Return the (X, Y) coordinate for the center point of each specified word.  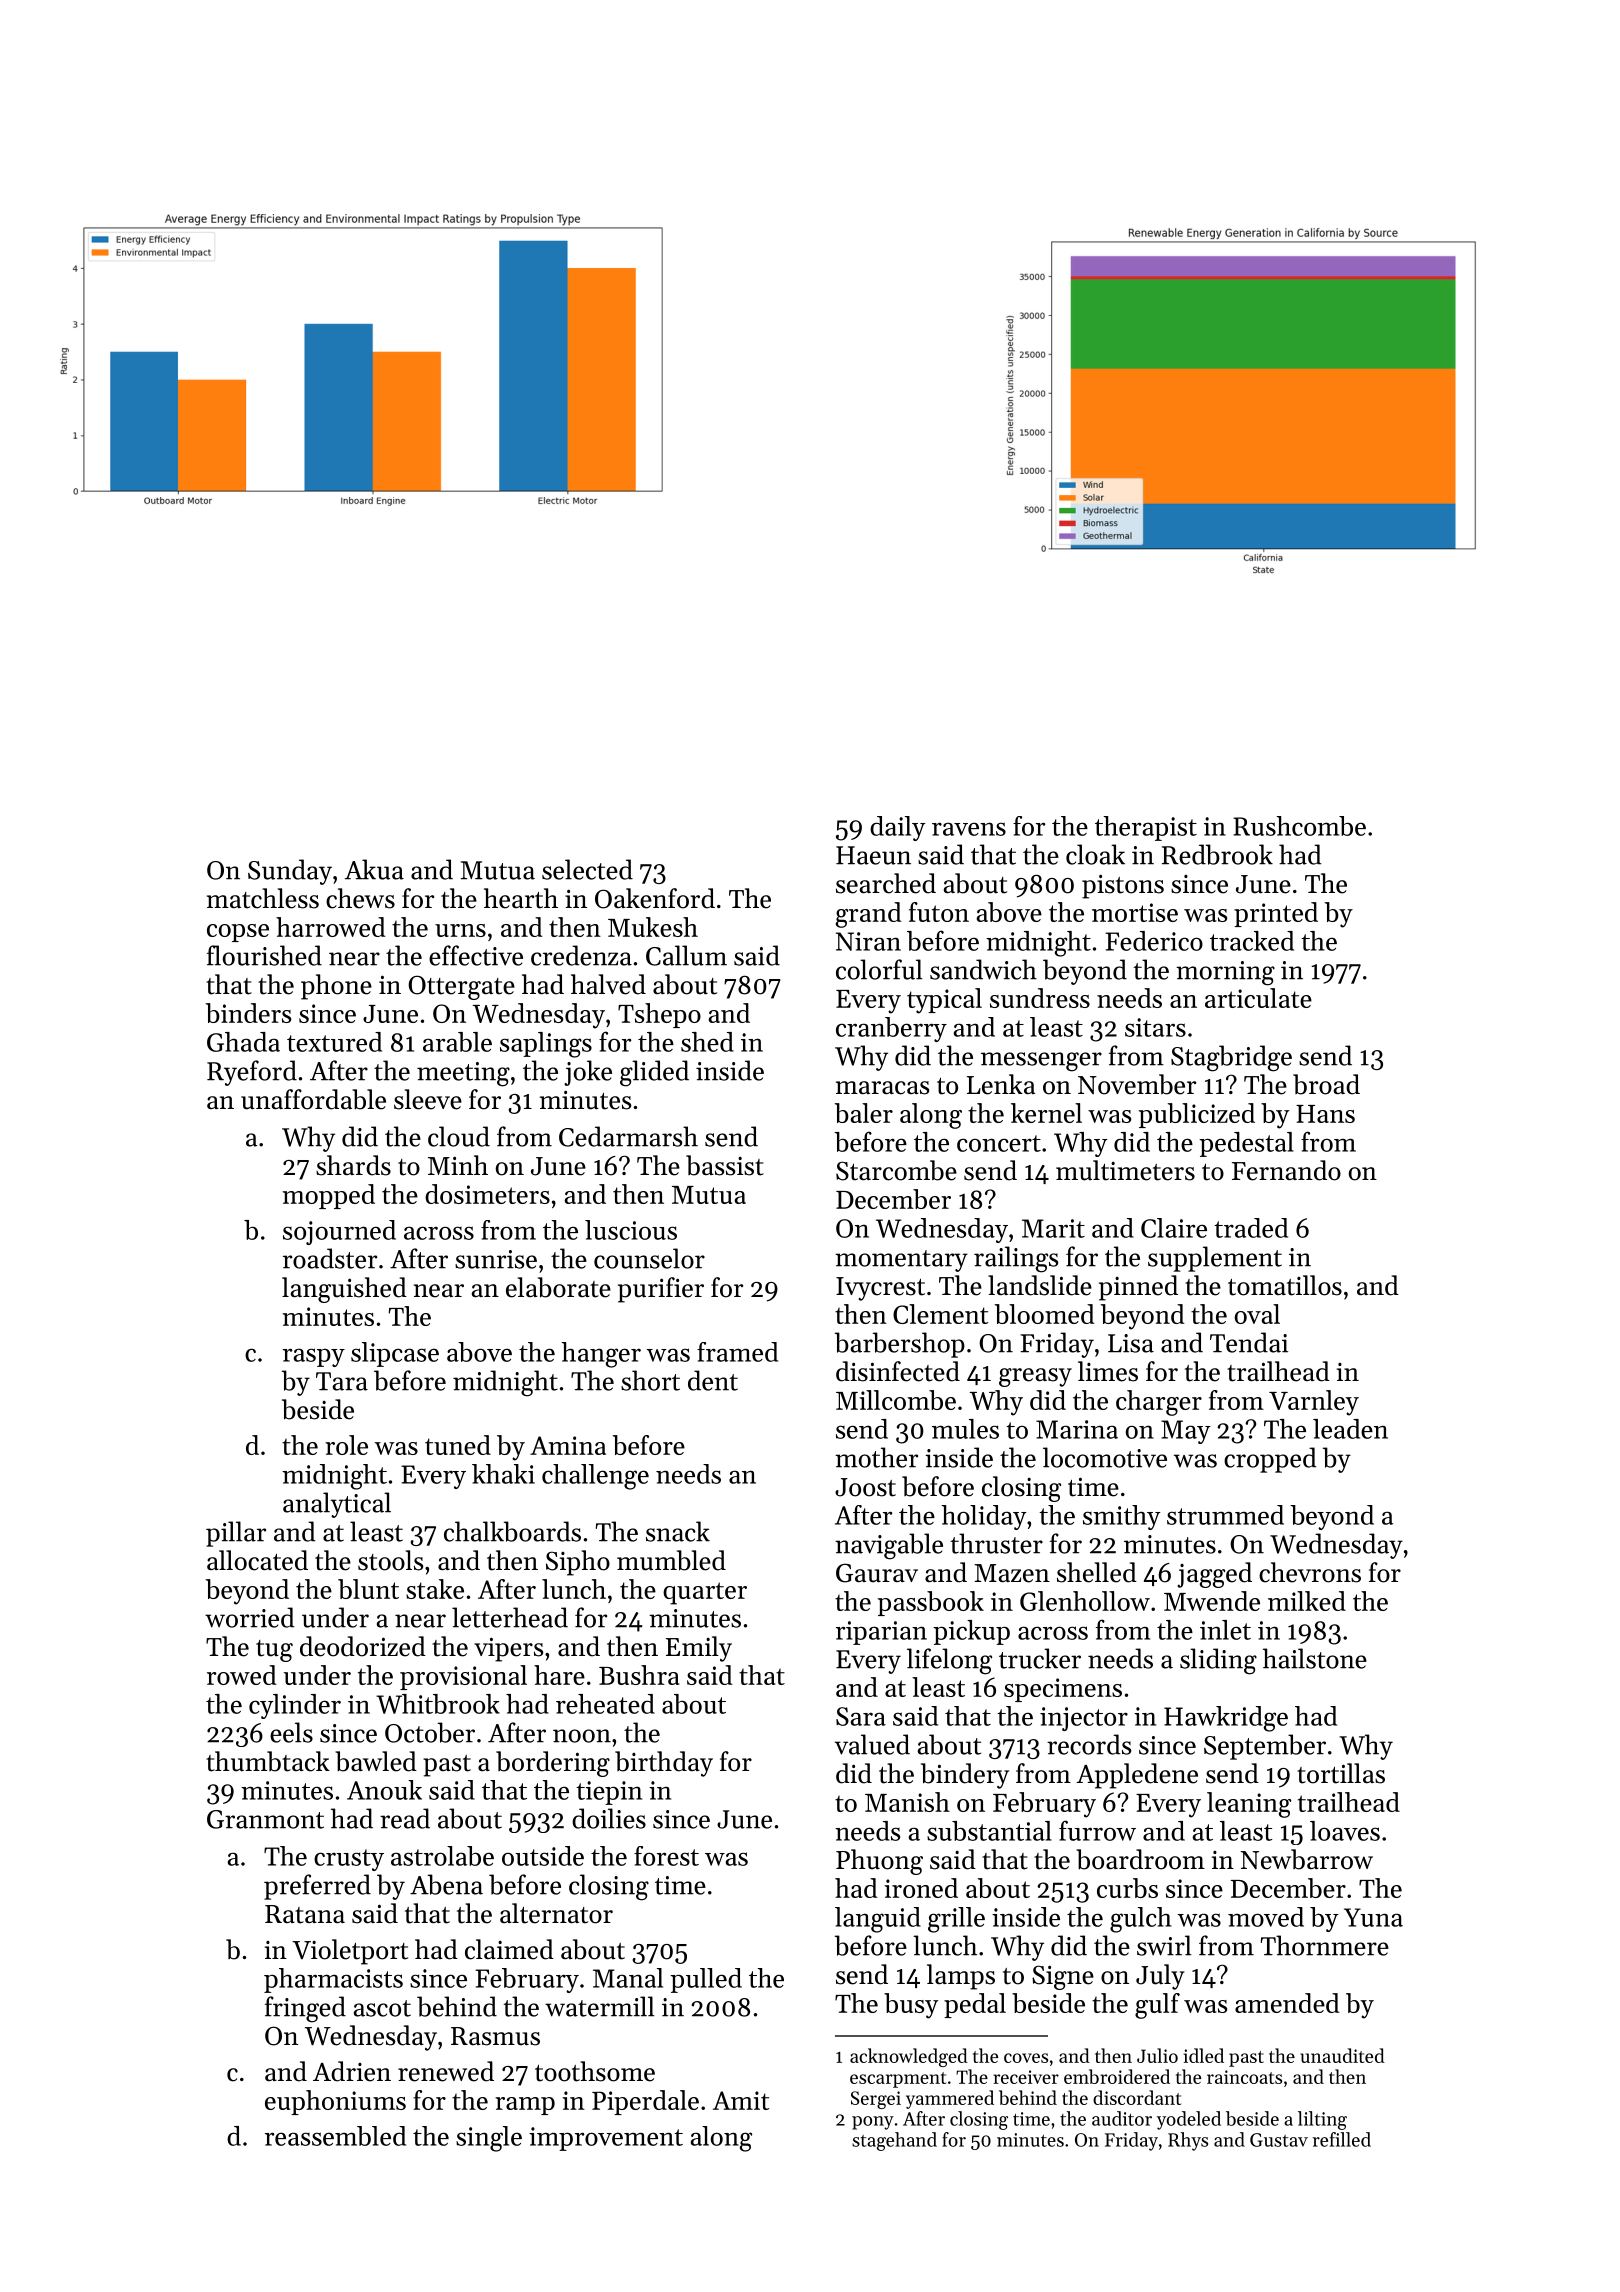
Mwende (1212, 1601)
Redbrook (1217, 854)
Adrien (352, 2071)
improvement (606, 2139)
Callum (686, 955)
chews (360, 898)
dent (713, 1380)
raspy (314, 1357)
